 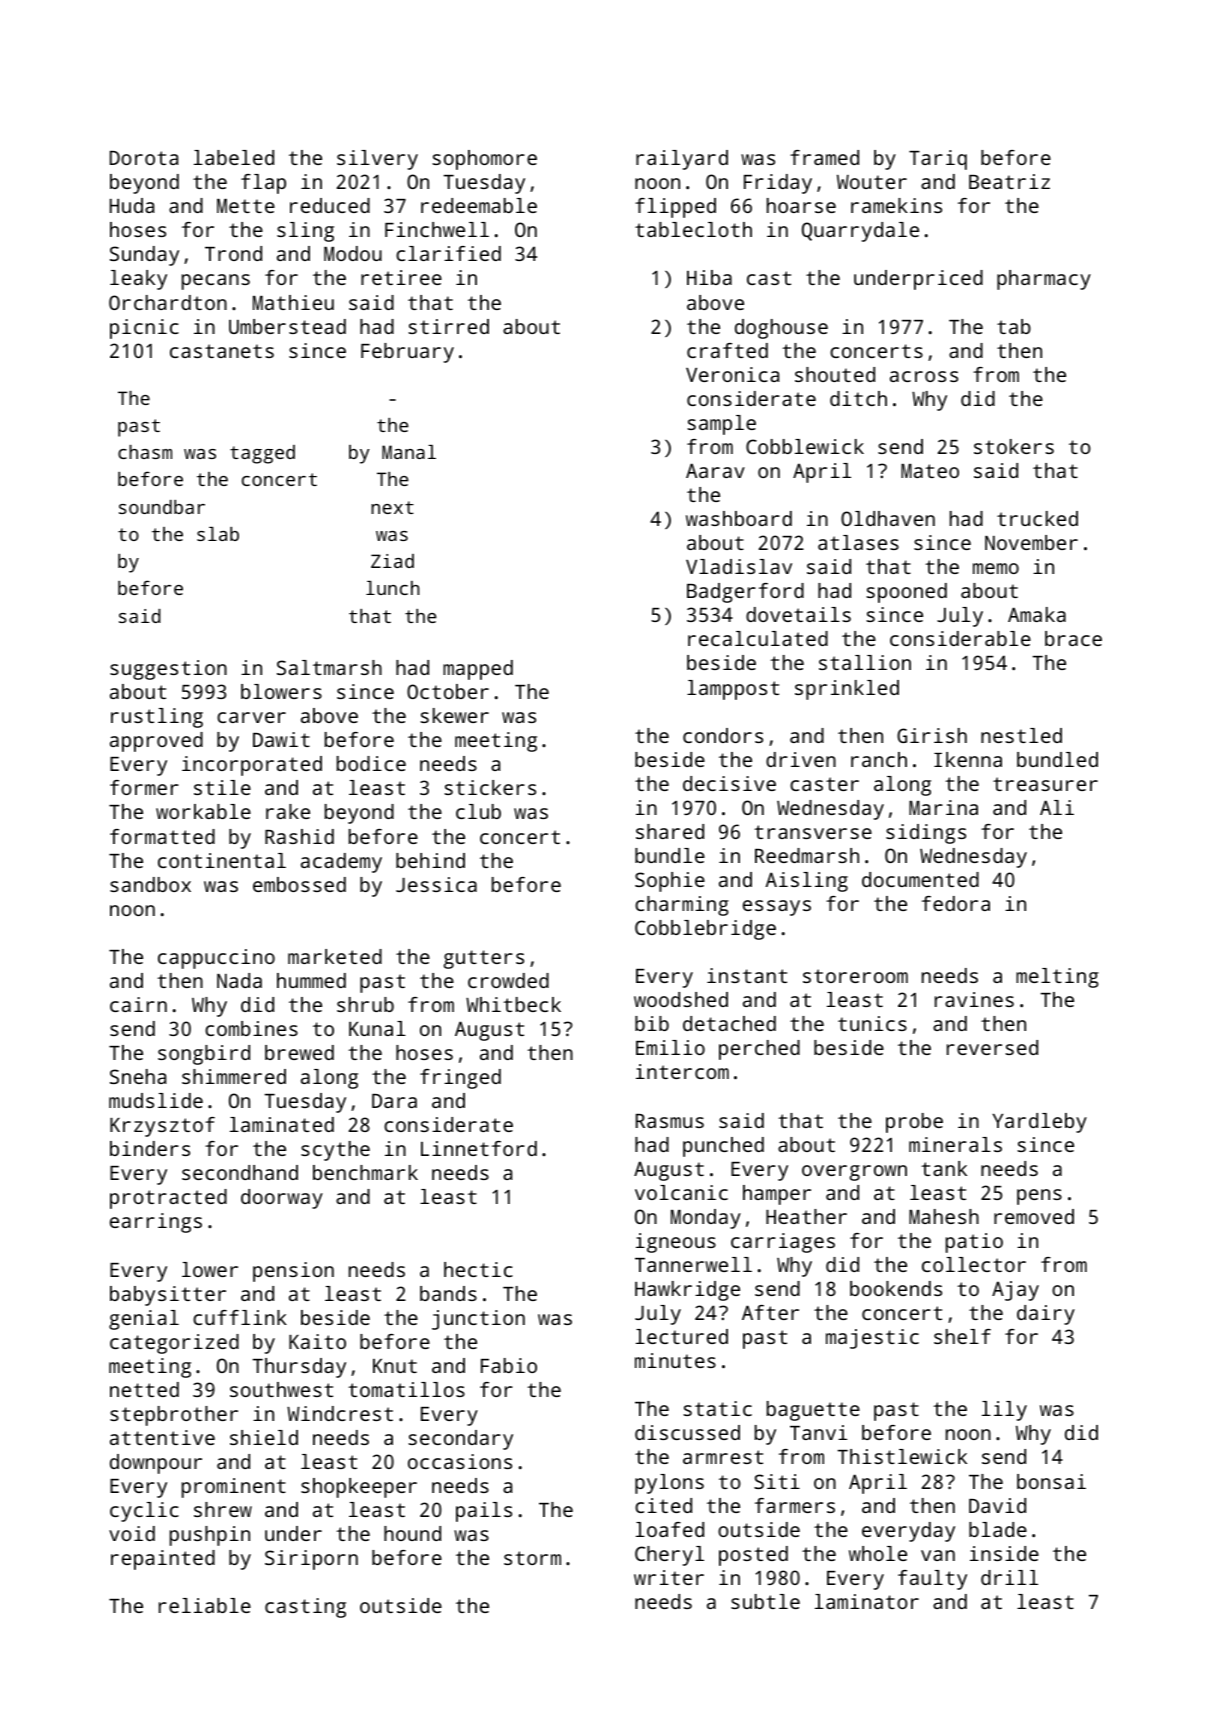 I want to click on downpour, so click(x=156, y=1464).
